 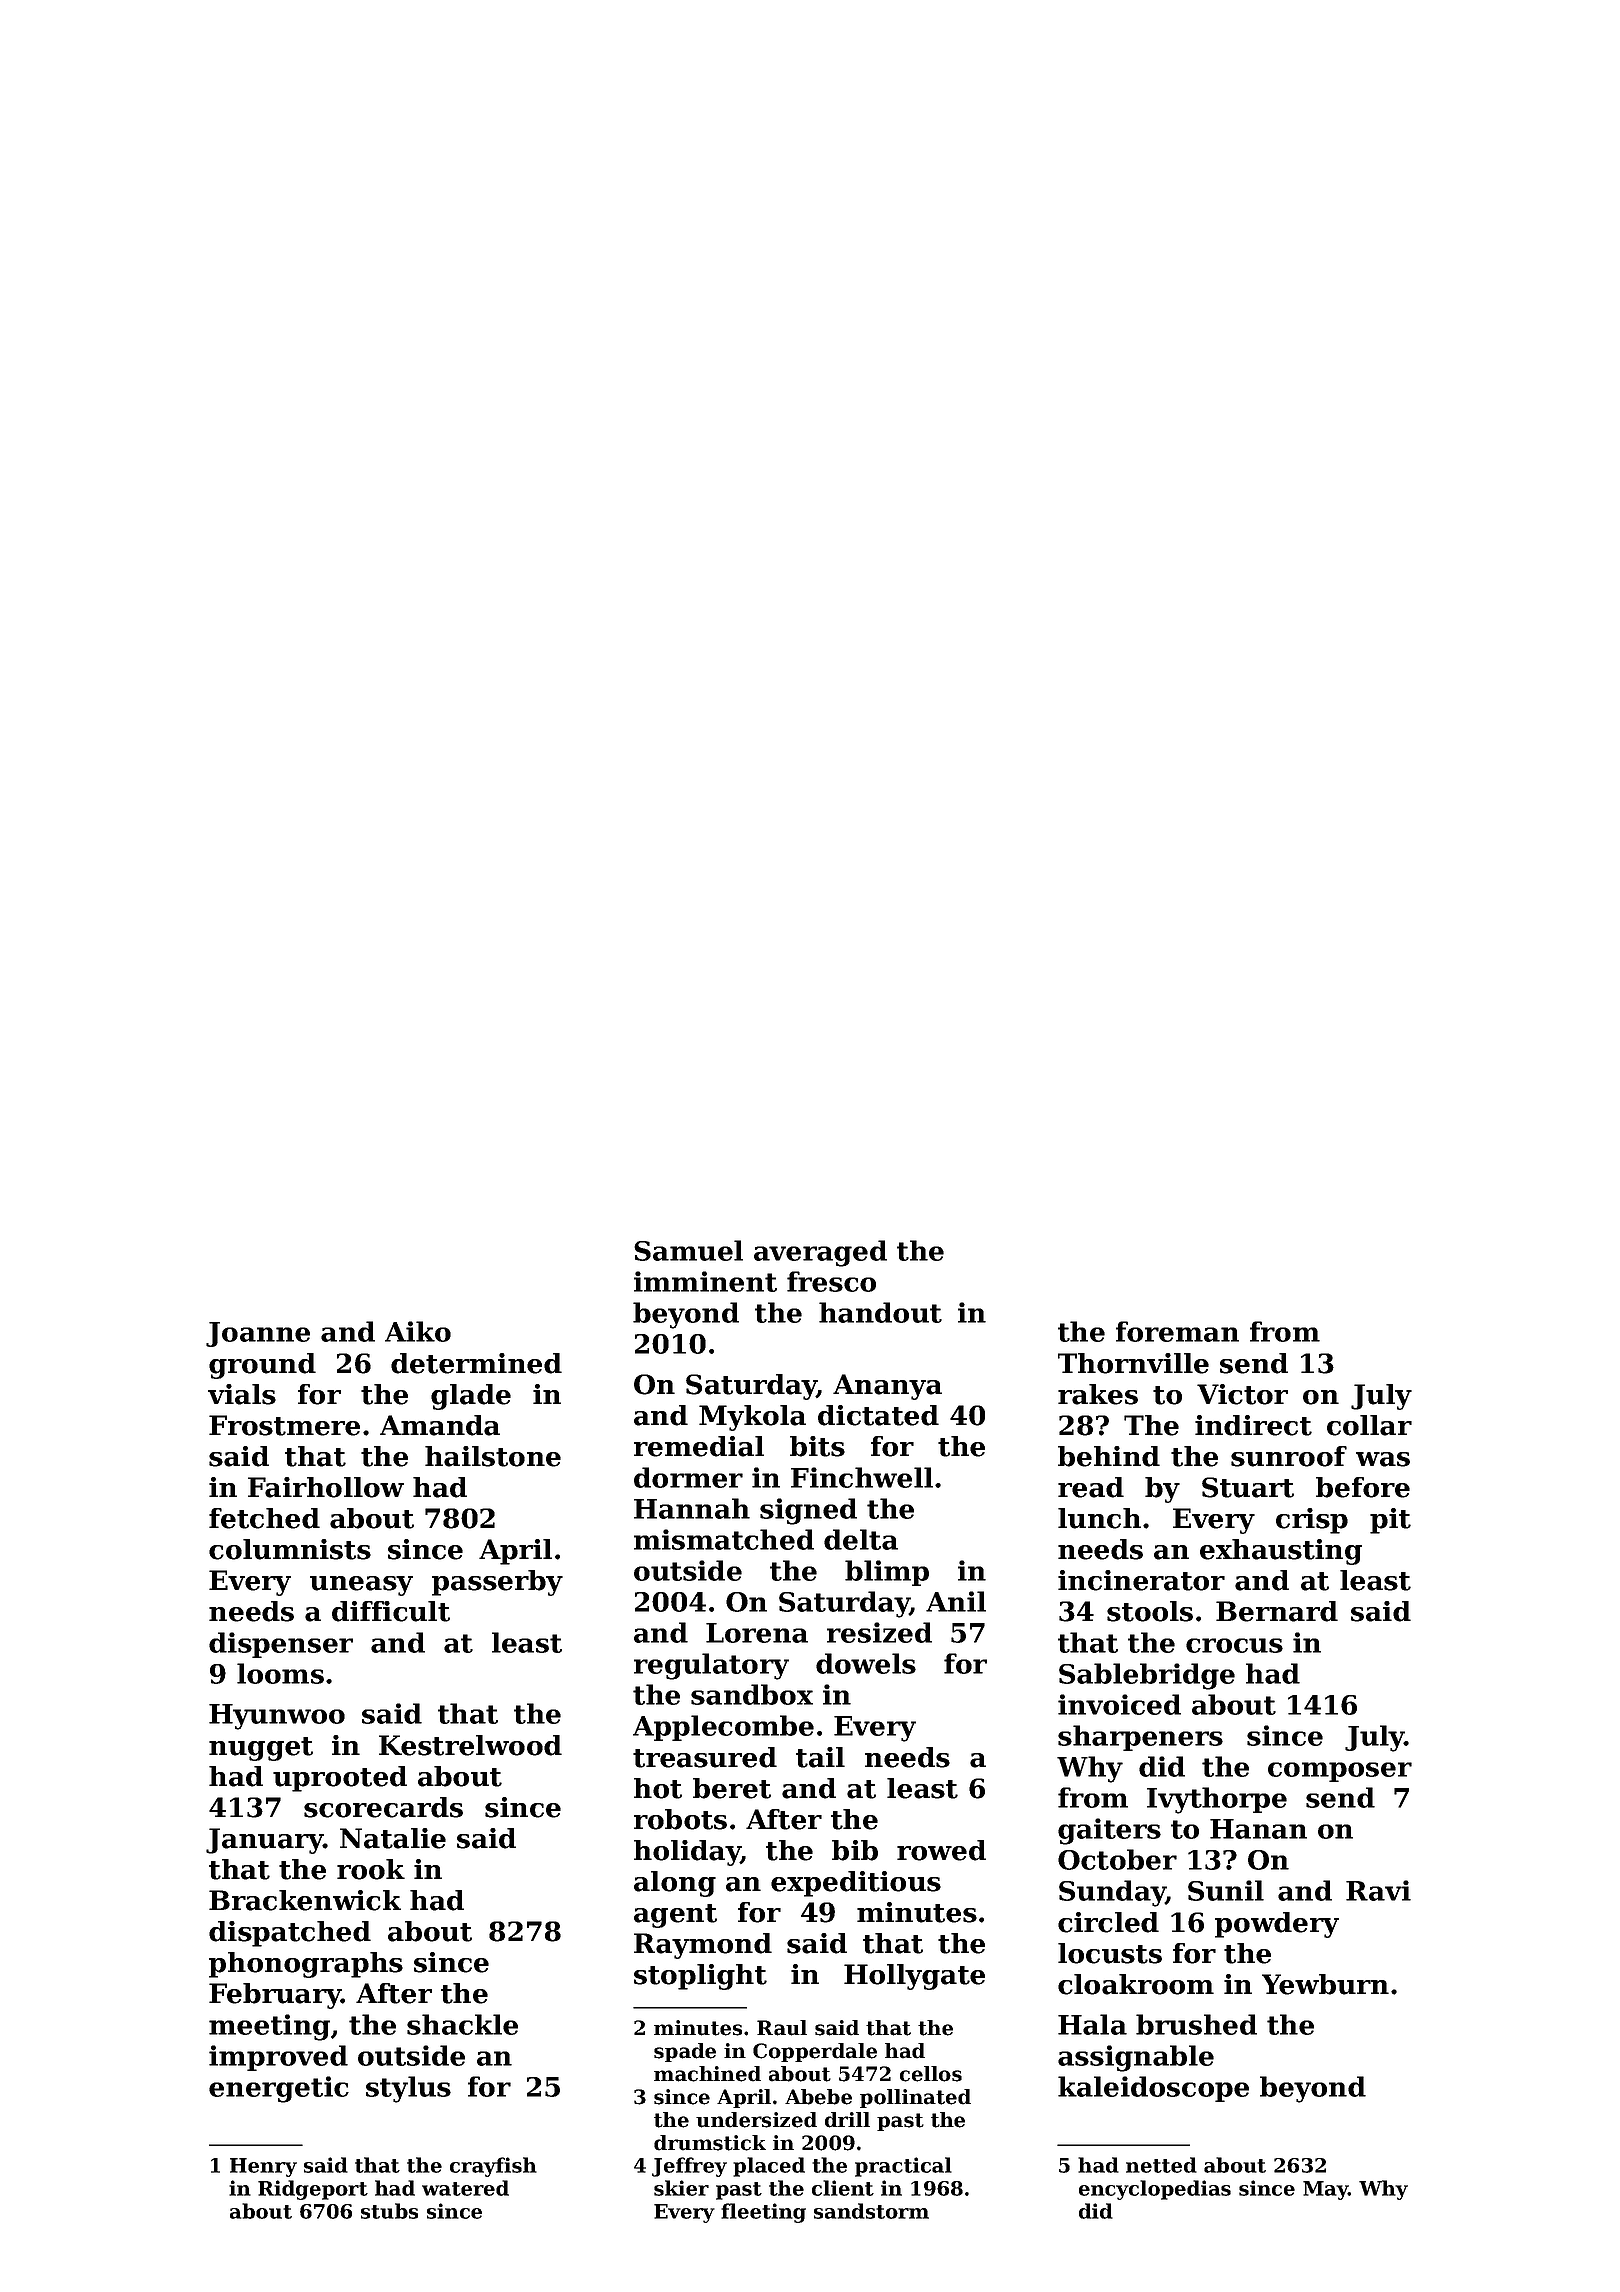 I want to click on stylus, so click(x=408, y=2089).
